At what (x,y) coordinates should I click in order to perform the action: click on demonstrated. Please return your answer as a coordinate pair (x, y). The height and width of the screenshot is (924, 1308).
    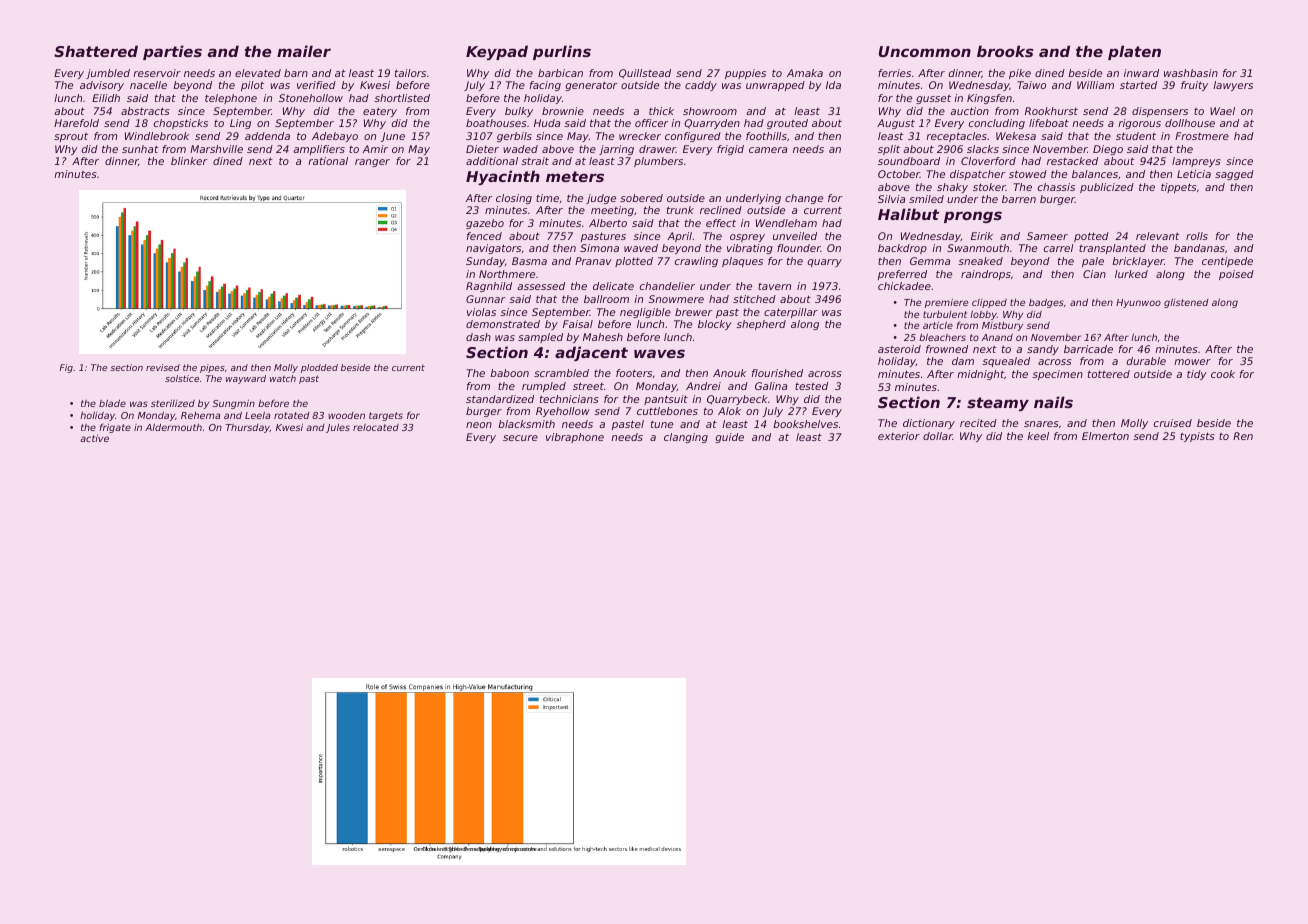
    Looking at the image, I should click on (503, 324).
